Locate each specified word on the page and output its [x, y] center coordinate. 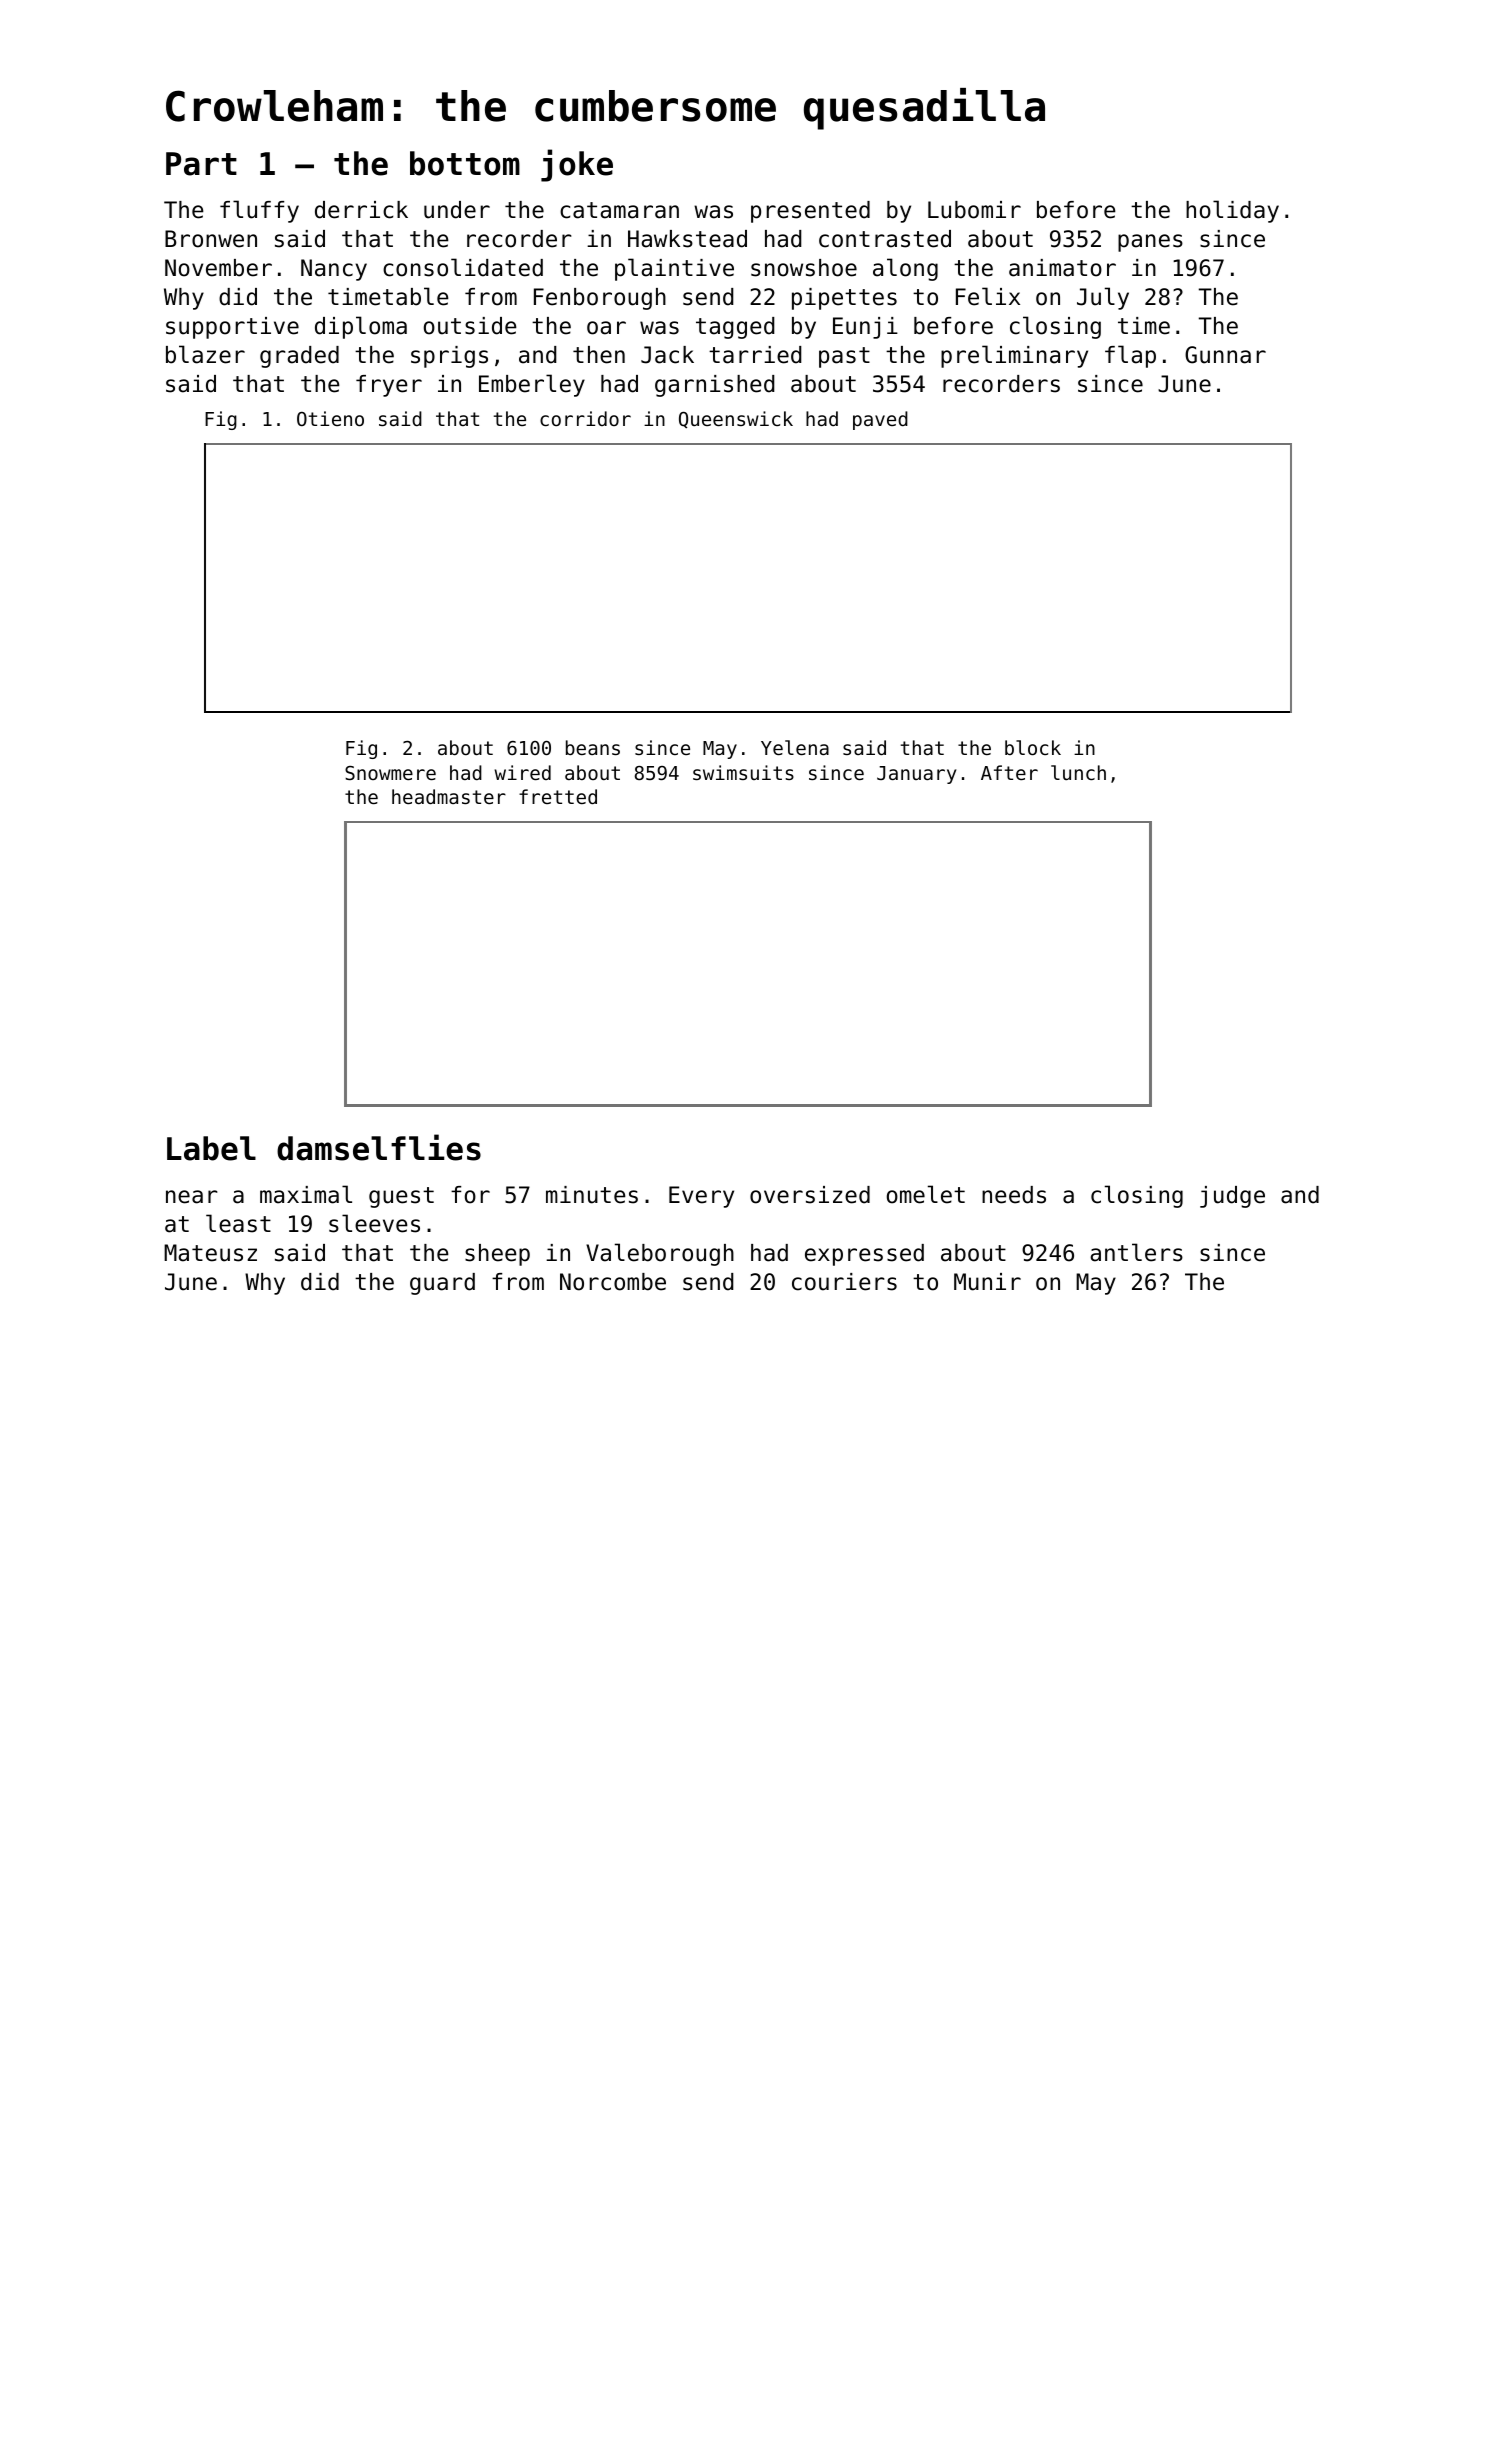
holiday [1232, 211]
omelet [926, 1194]
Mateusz [210, 1253]
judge [1232, 1197]
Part [201, 164]
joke [577, 165]
